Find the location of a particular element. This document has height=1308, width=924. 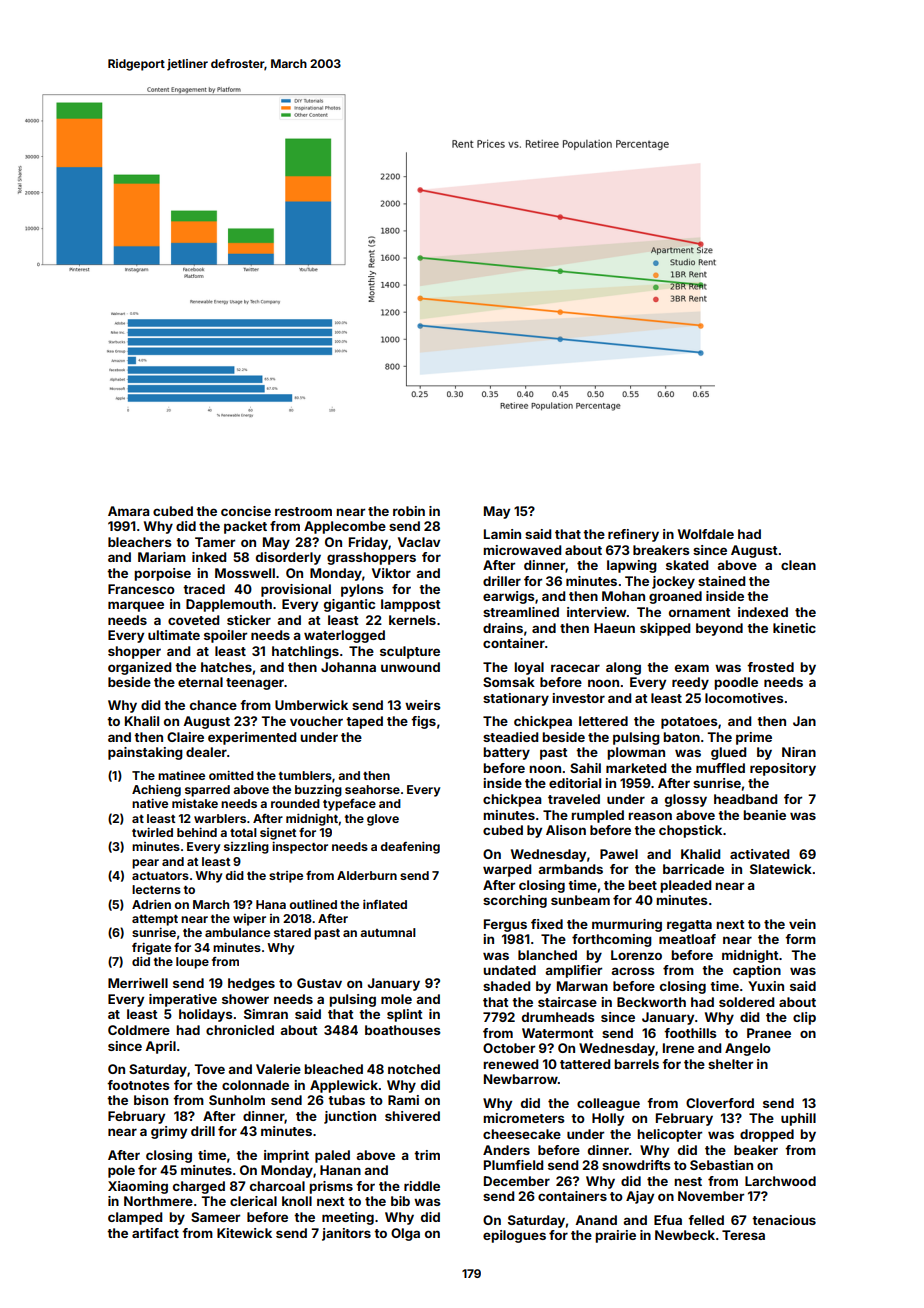

kinetic is located at coordinates (794, 628).
